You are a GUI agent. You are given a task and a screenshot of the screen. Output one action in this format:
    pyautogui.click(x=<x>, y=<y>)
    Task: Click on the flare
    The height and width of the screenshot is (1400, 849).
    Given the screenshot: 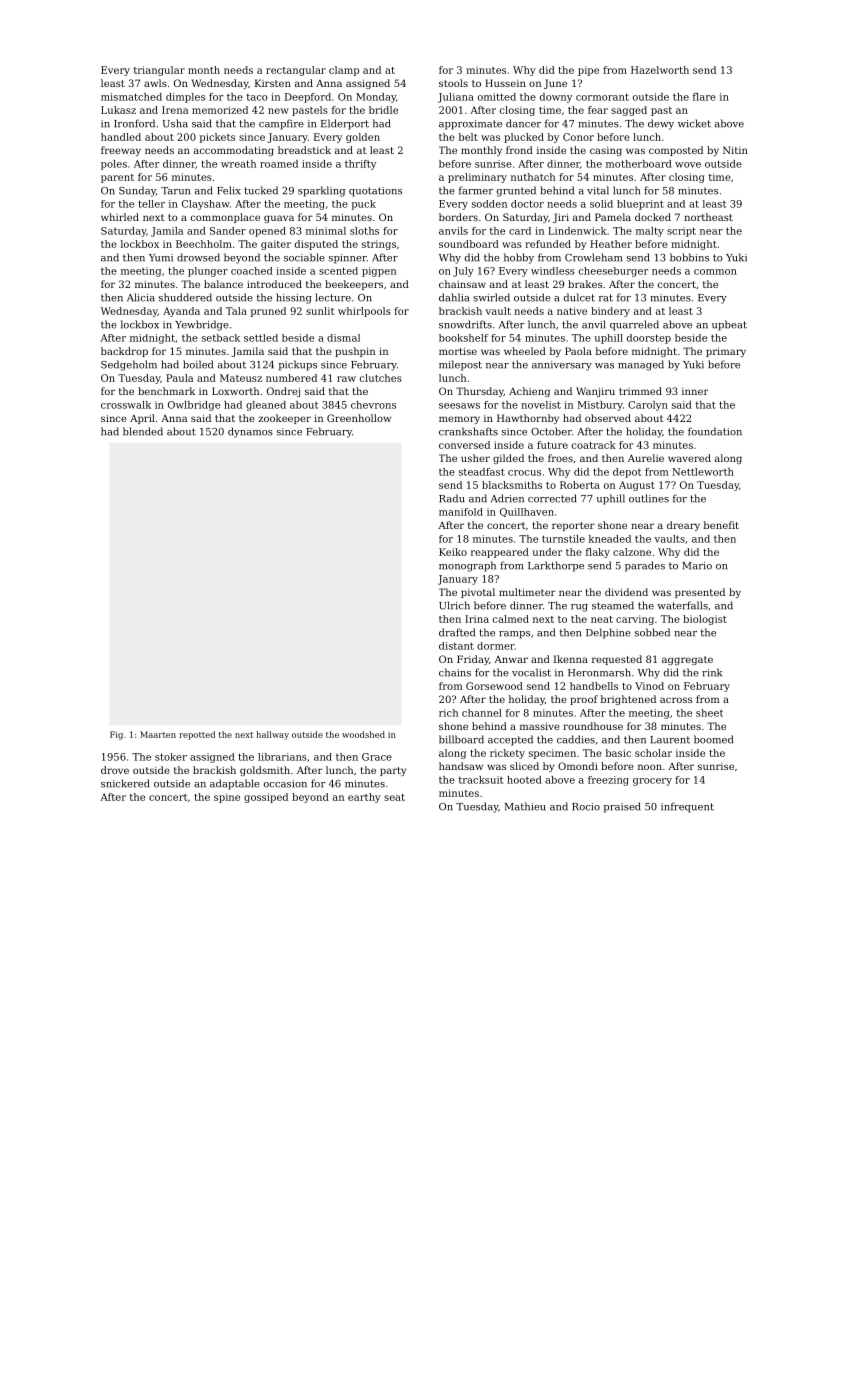 What is the action you would take?
    pyautogui.click(x=704, y=97)
